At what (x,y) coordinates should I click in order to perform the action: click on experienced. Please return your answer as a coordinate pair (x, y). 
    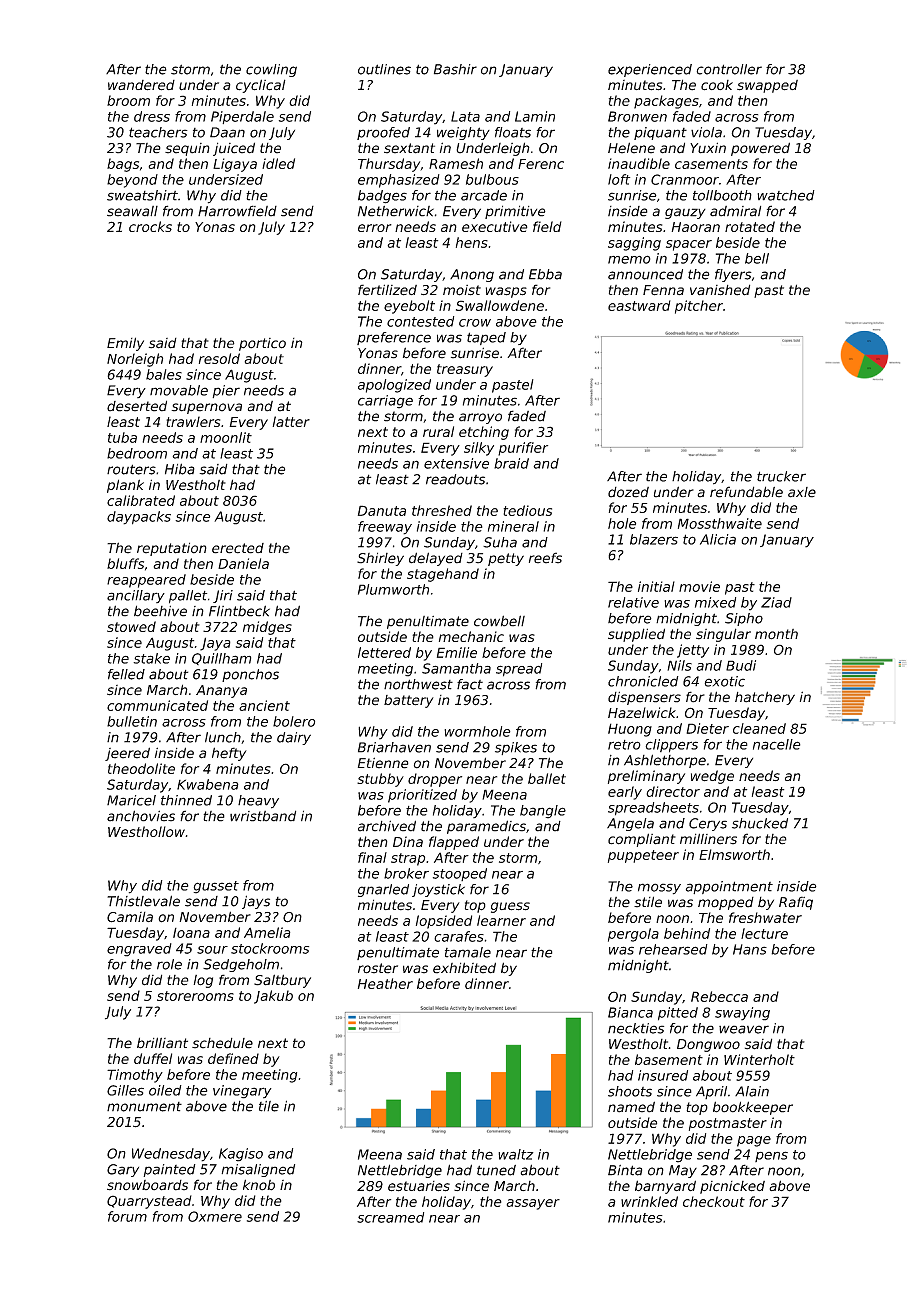
    Looking at the image, I should click on (650, 70).
